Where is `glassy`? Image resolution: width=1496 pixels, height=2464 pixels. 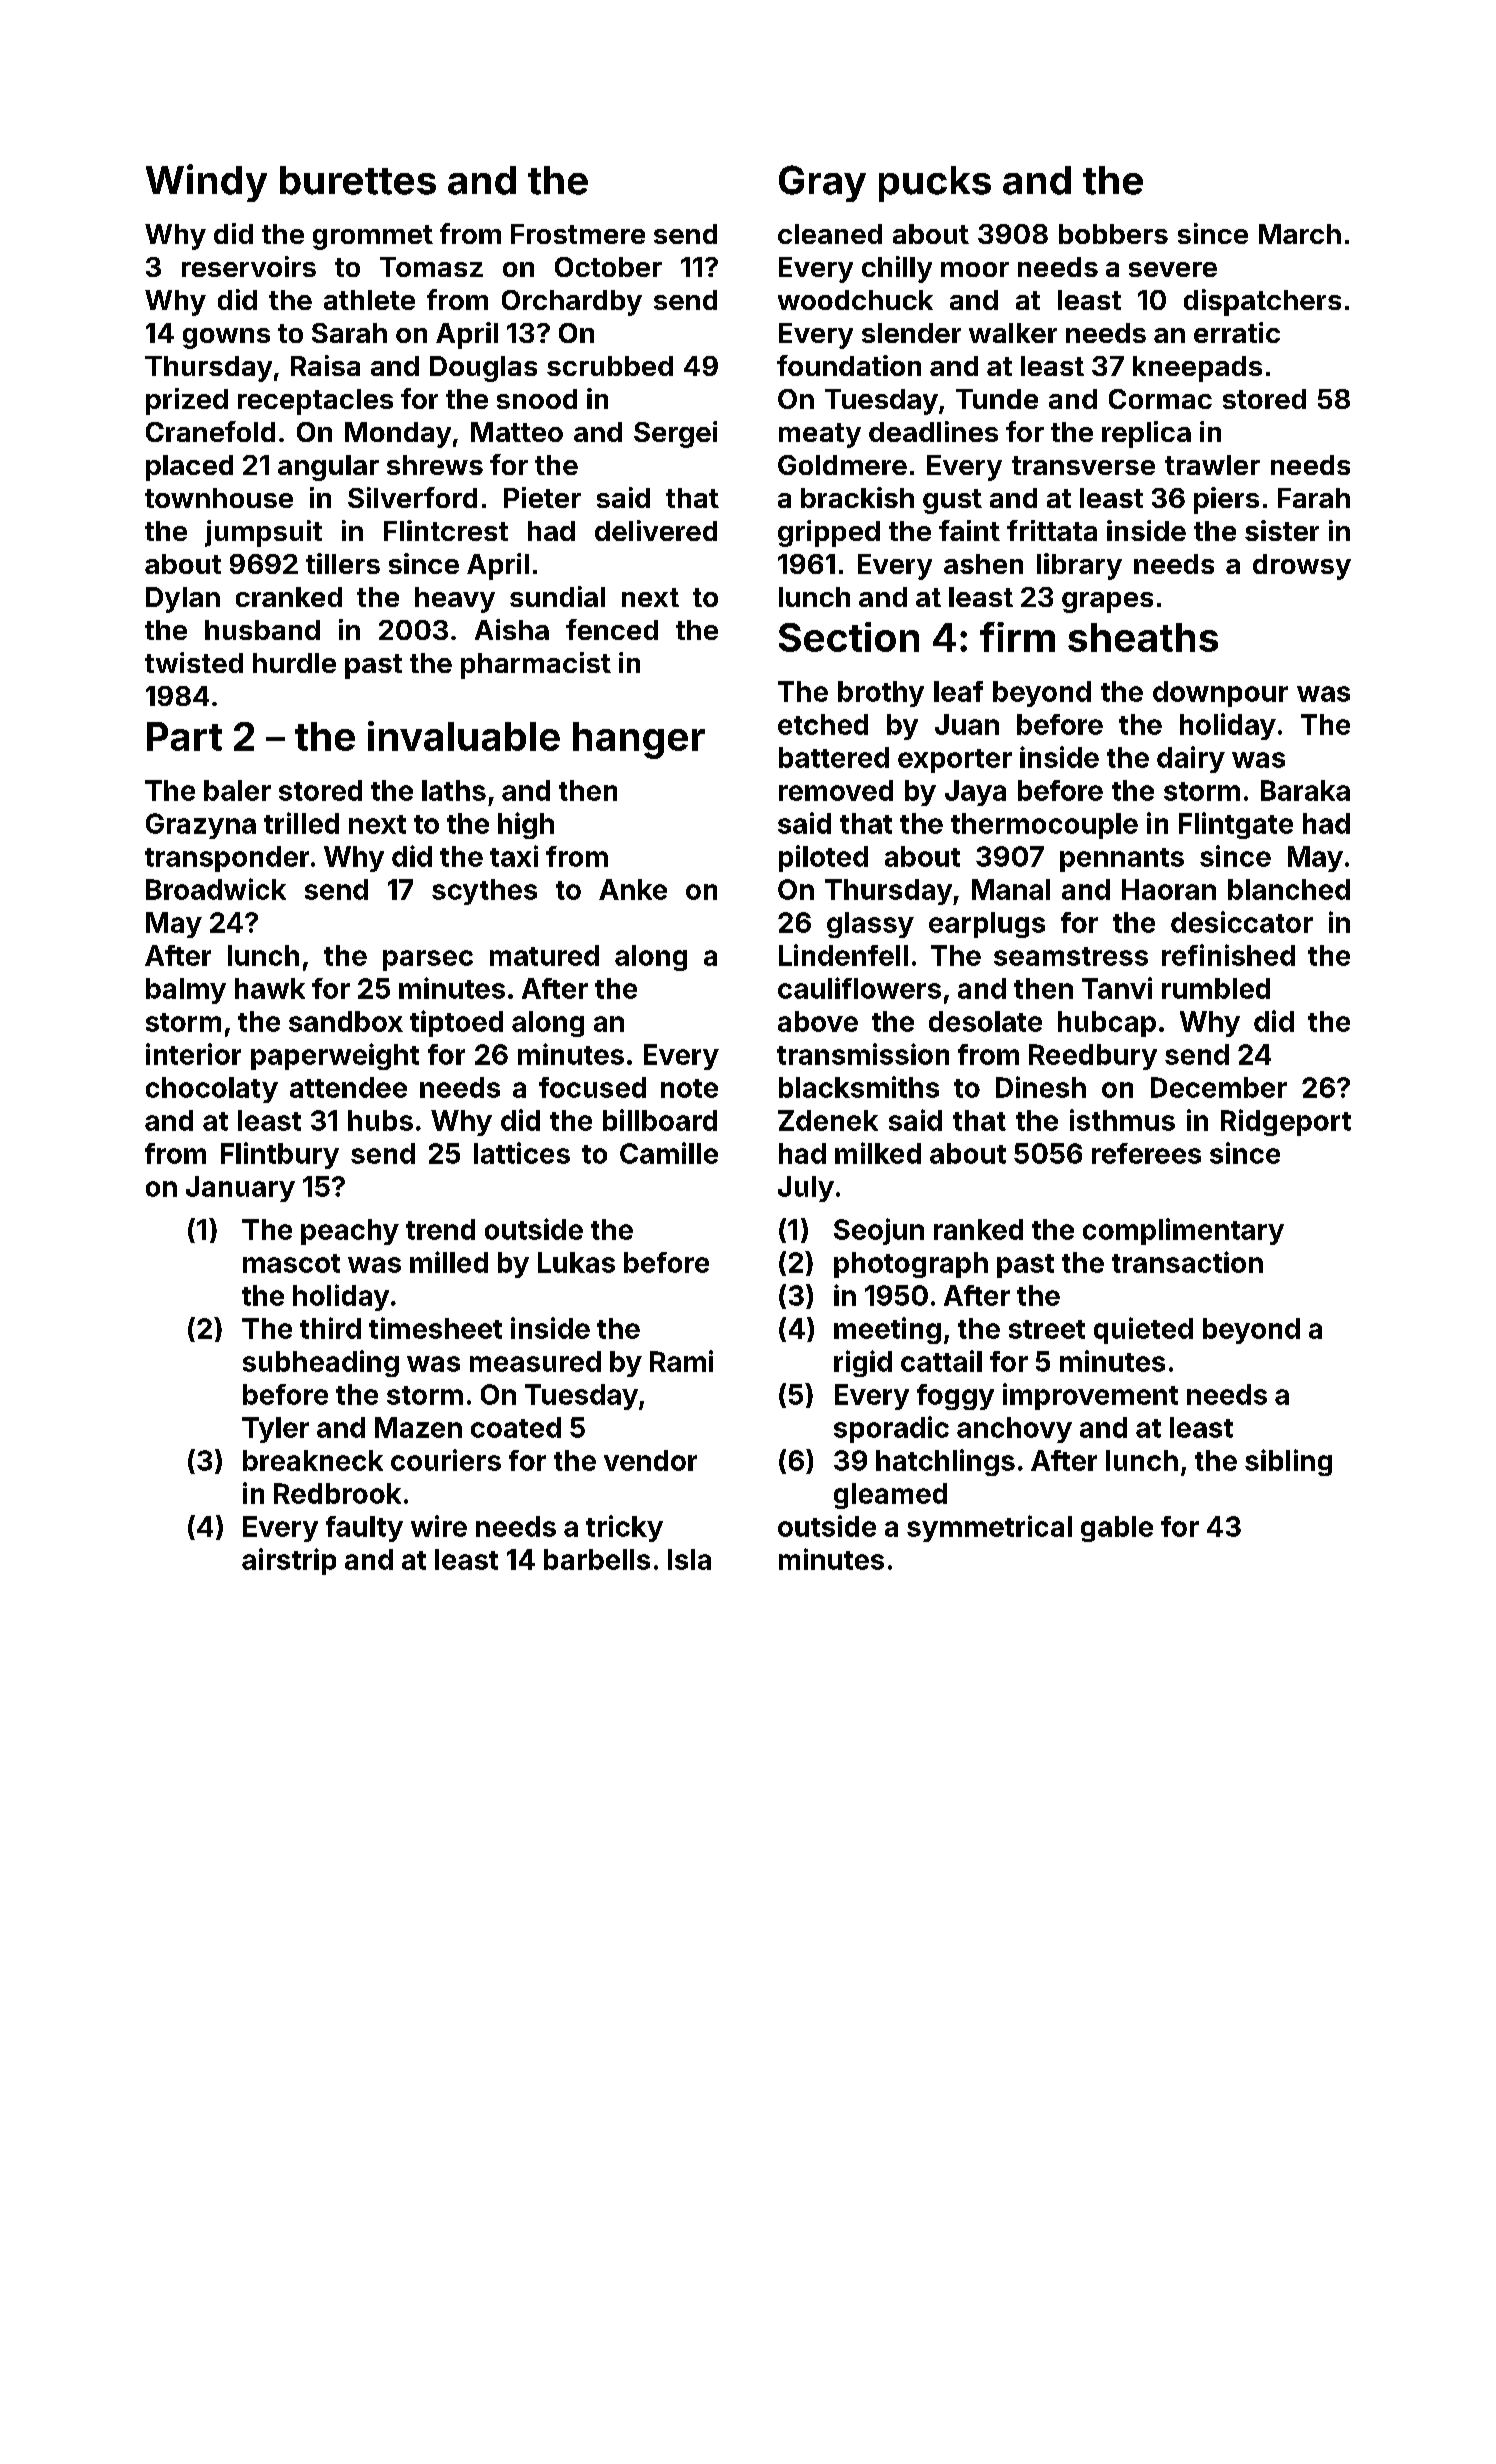
glassy is located at coordinates (870, 925).
